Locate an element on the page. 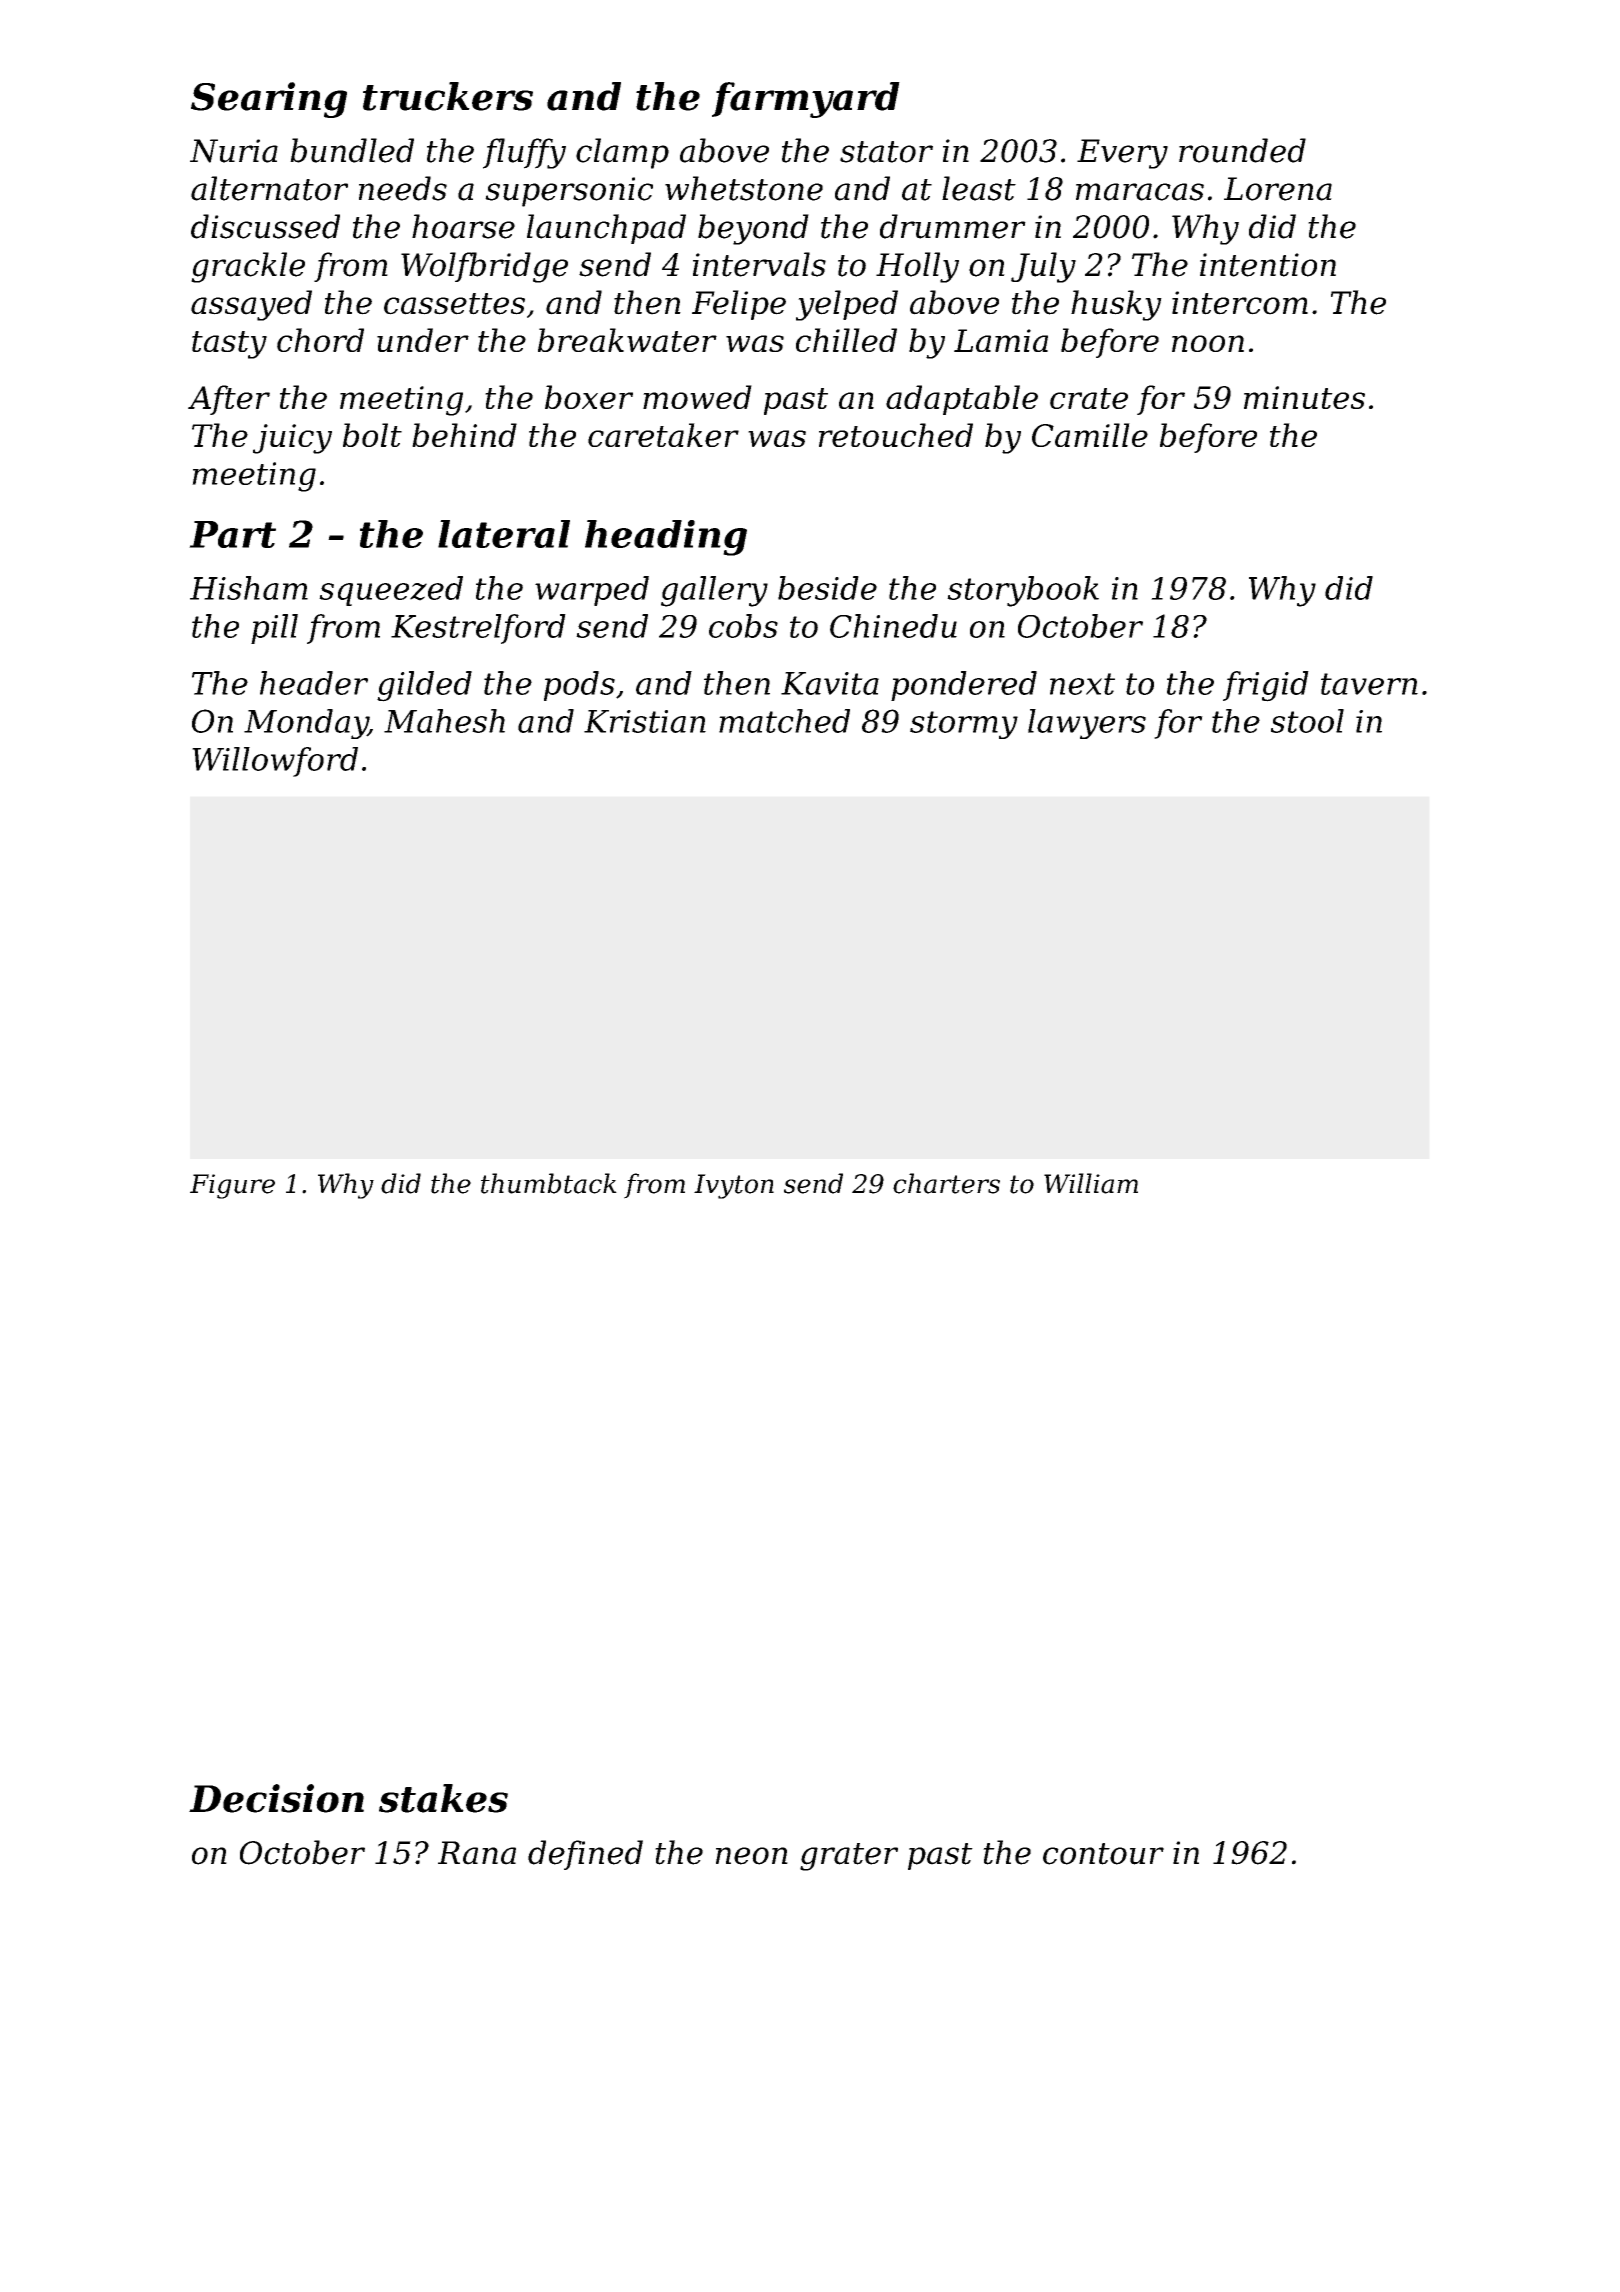  farmyard is located at coordinates (806, 100).
